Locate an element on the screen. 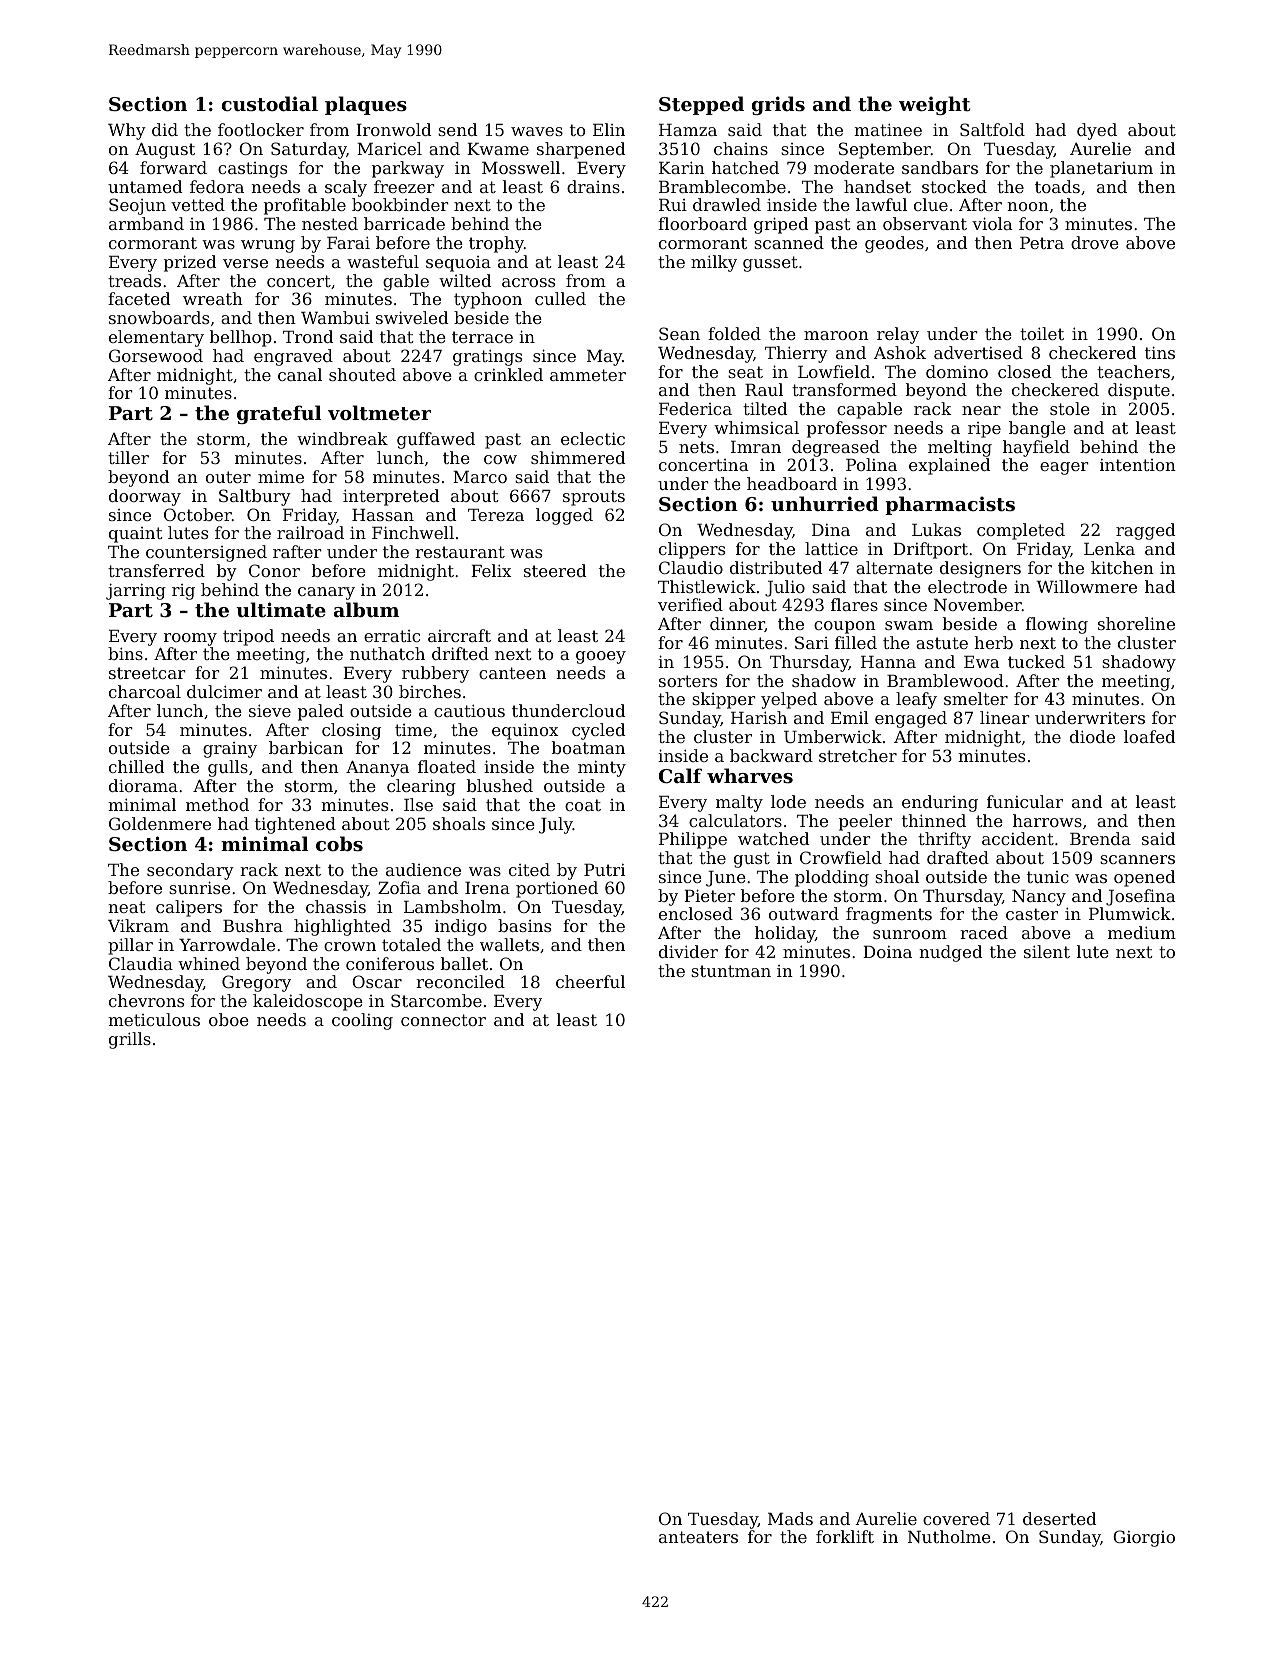  untamed is located at coordinates (145, 186).
